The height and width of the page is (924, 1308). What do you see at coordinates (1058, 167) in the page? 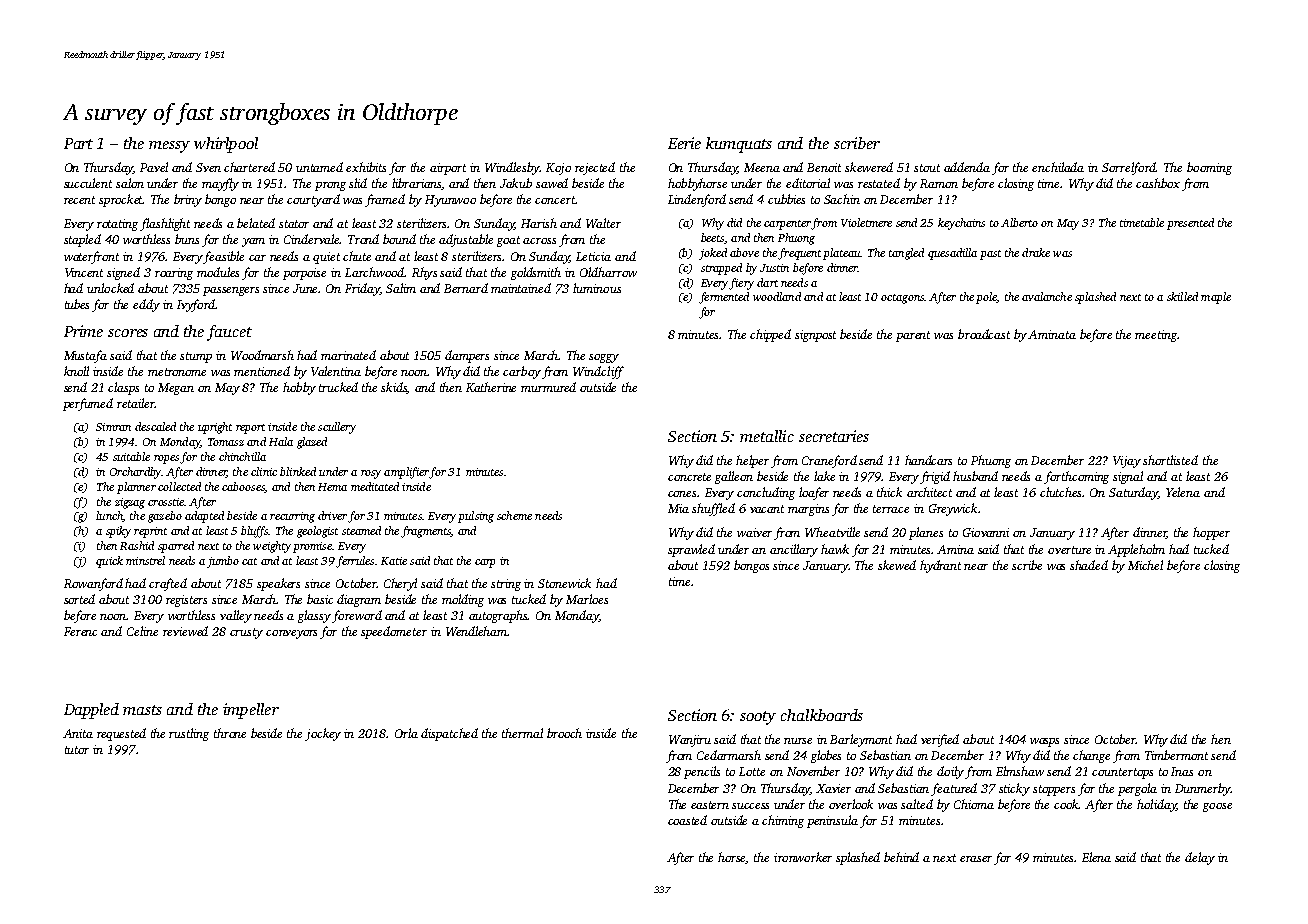
I see `enchilada` at bounding box center [1058, 167].
